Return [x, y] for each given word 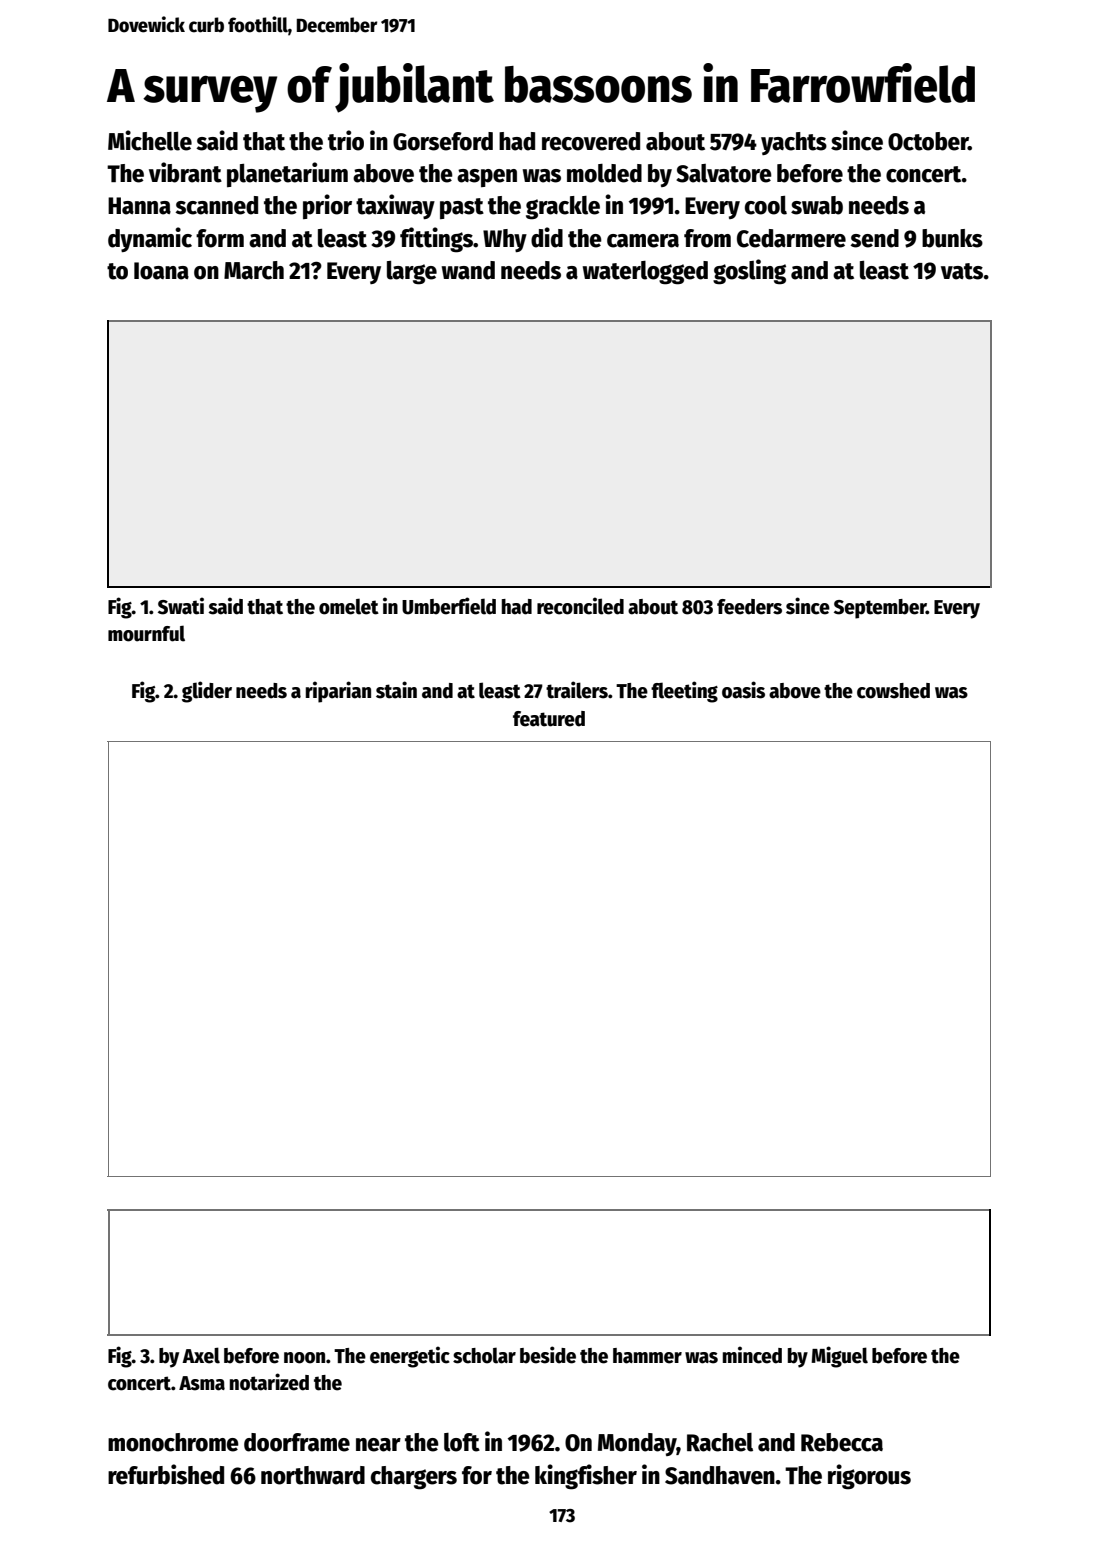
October [928, 141]
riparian [338, 692]
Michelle [150, 140]
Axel [201, 1355]
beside [548, 1355]
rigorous [869, 1477]
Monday [637, 1444]
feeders [749, 607]
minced [752, 1355]
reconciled [580, 606]
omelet [349, 606]
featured [549, 719]
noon [304, 1358]
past [462, 208]
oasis [743, 690]
